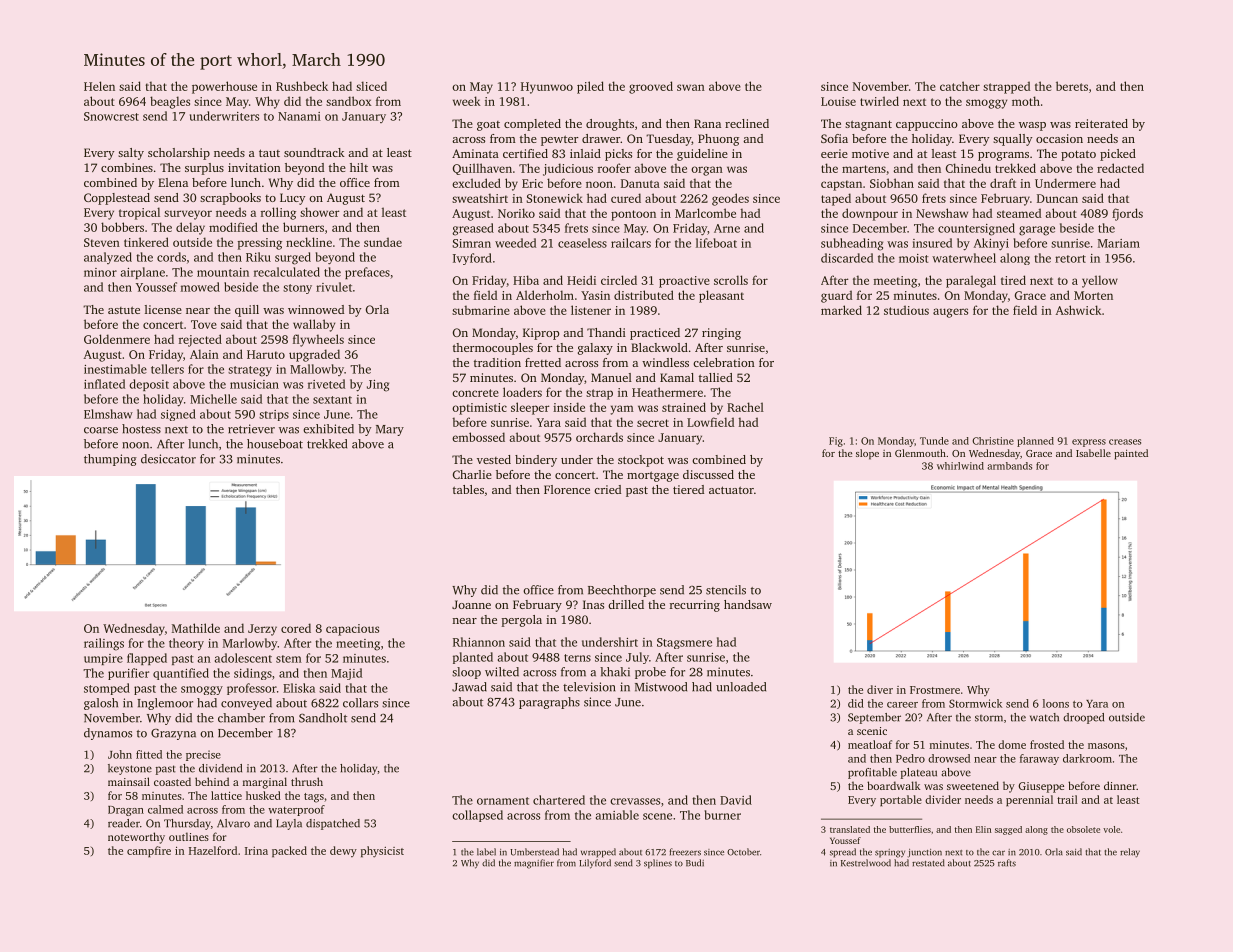 Image resolution: width=1233 pixels, height=952 pixels. I want to click on berets, so click(1072, 86).
